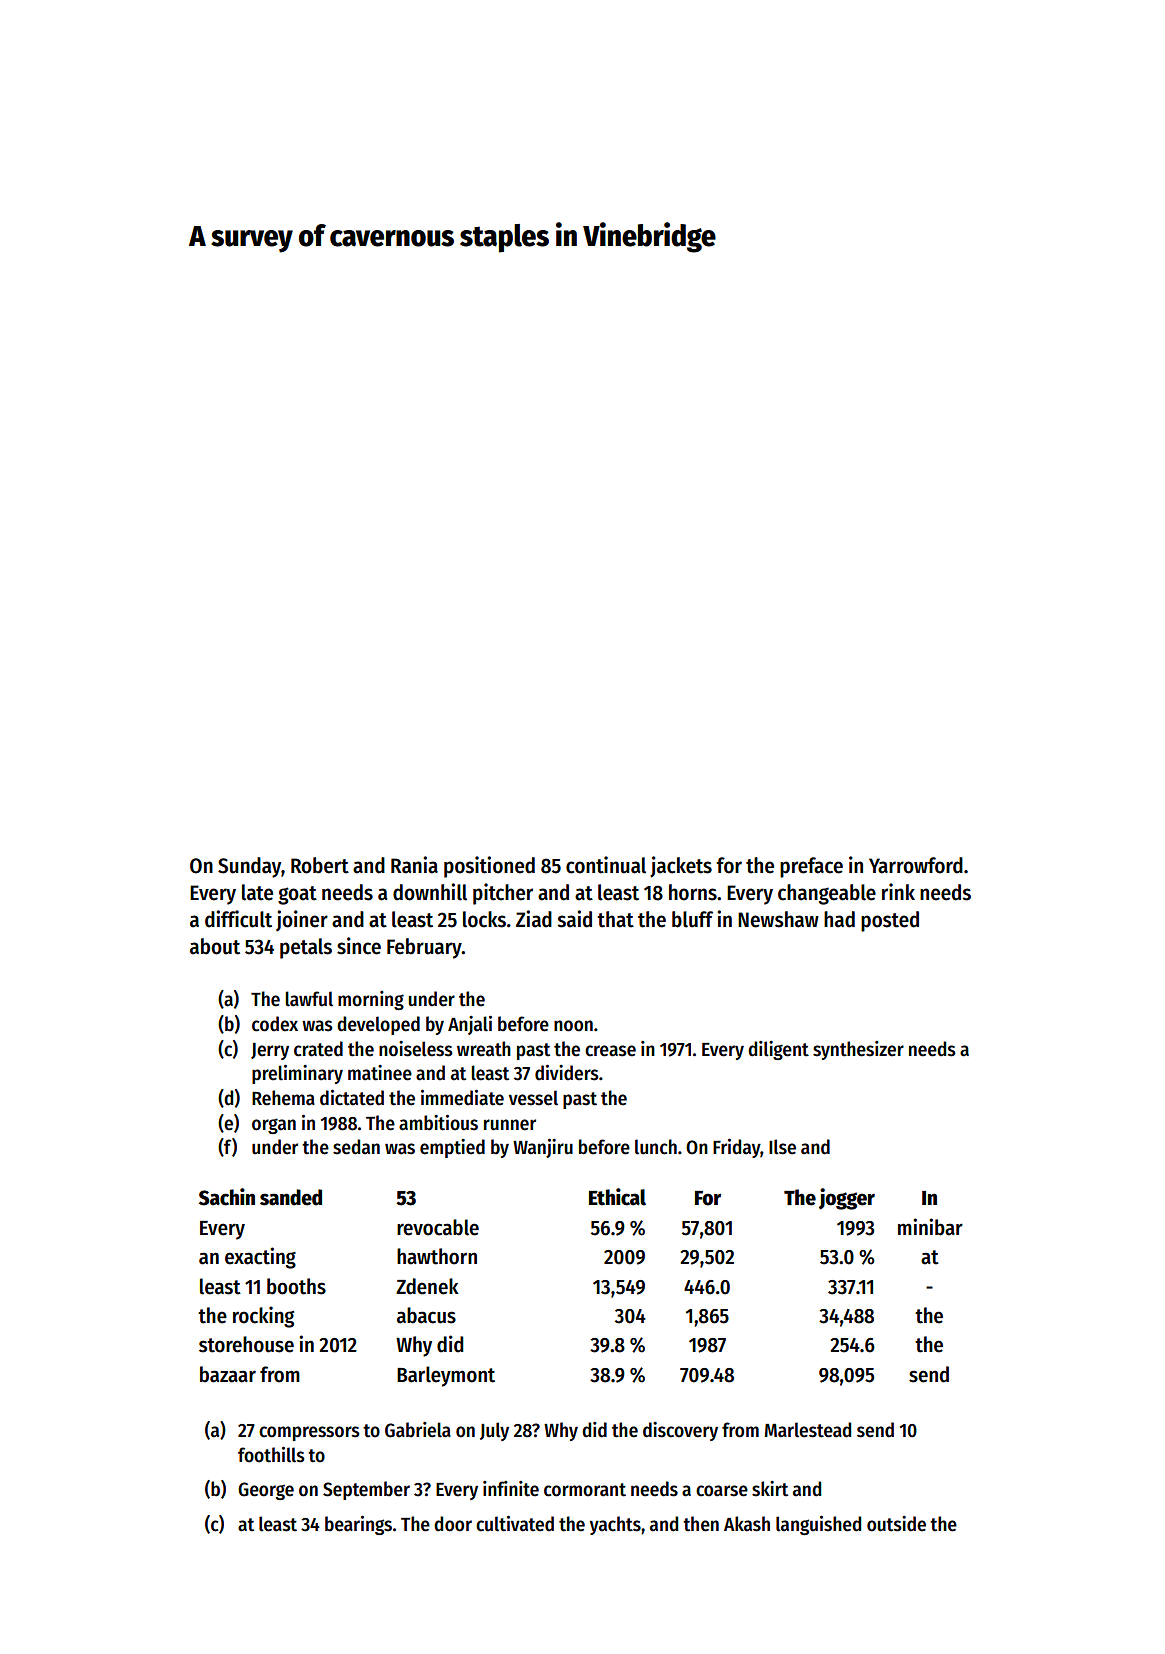 The image size is (1165, 1654). What do you see at coordinates (916, 865) in the image?
I see `Yarrowford` at bounding box center [916, 865].
